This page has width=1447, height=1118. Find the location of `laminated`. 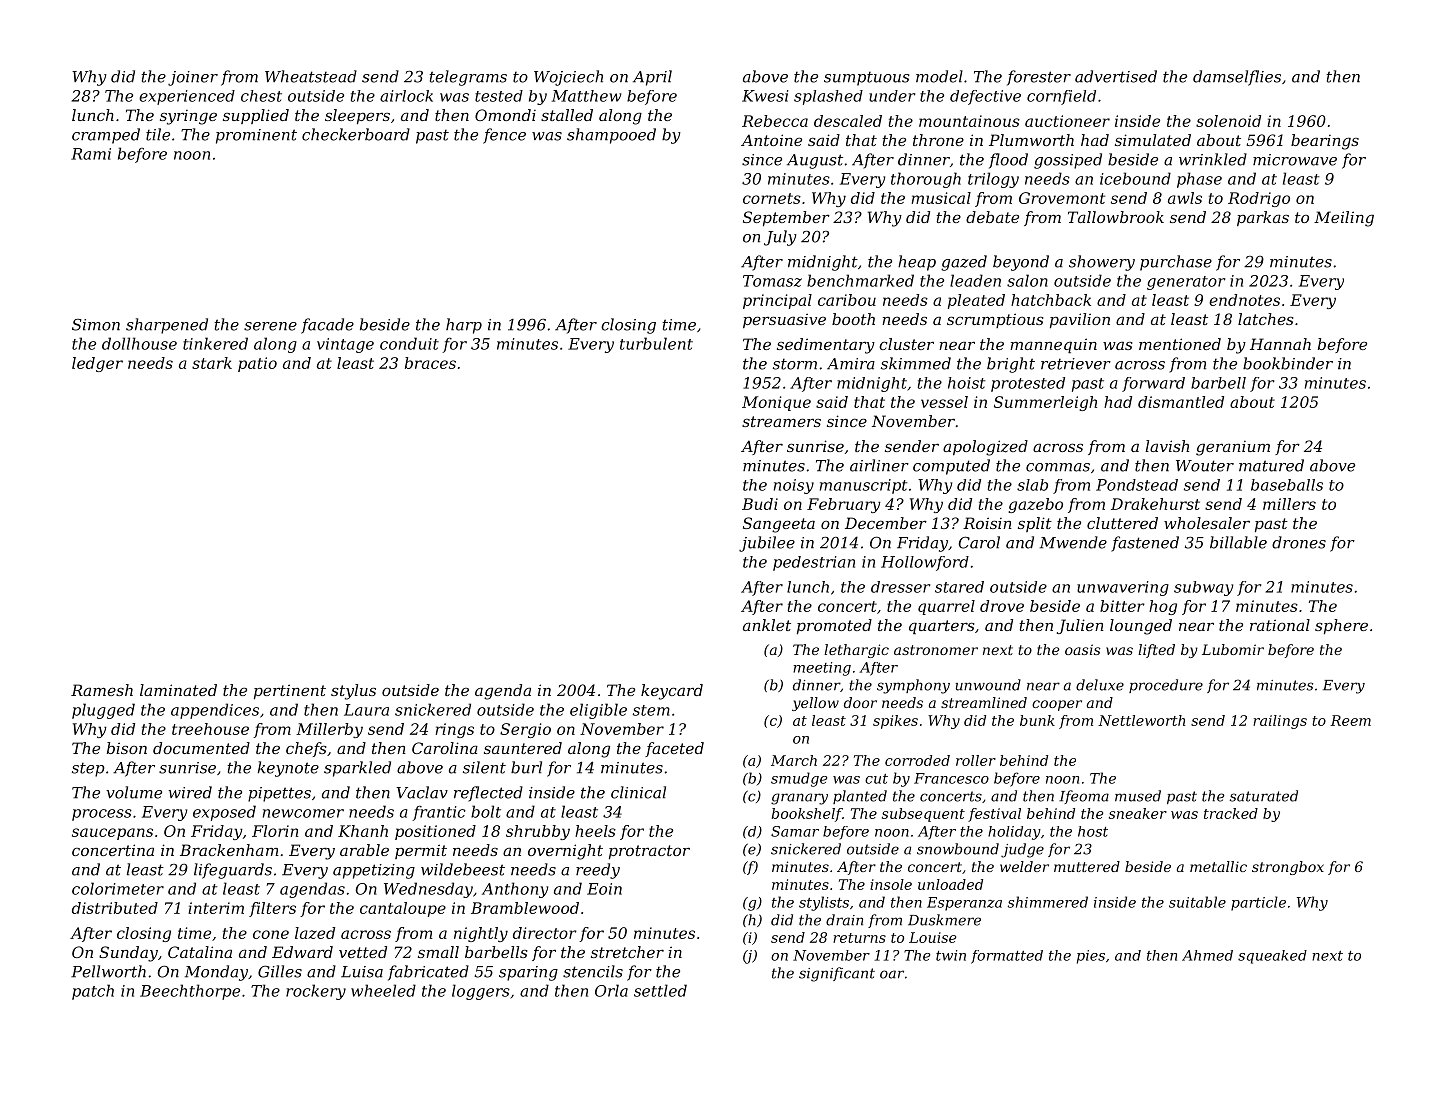

laminated is located at coordinates (178, 690).
